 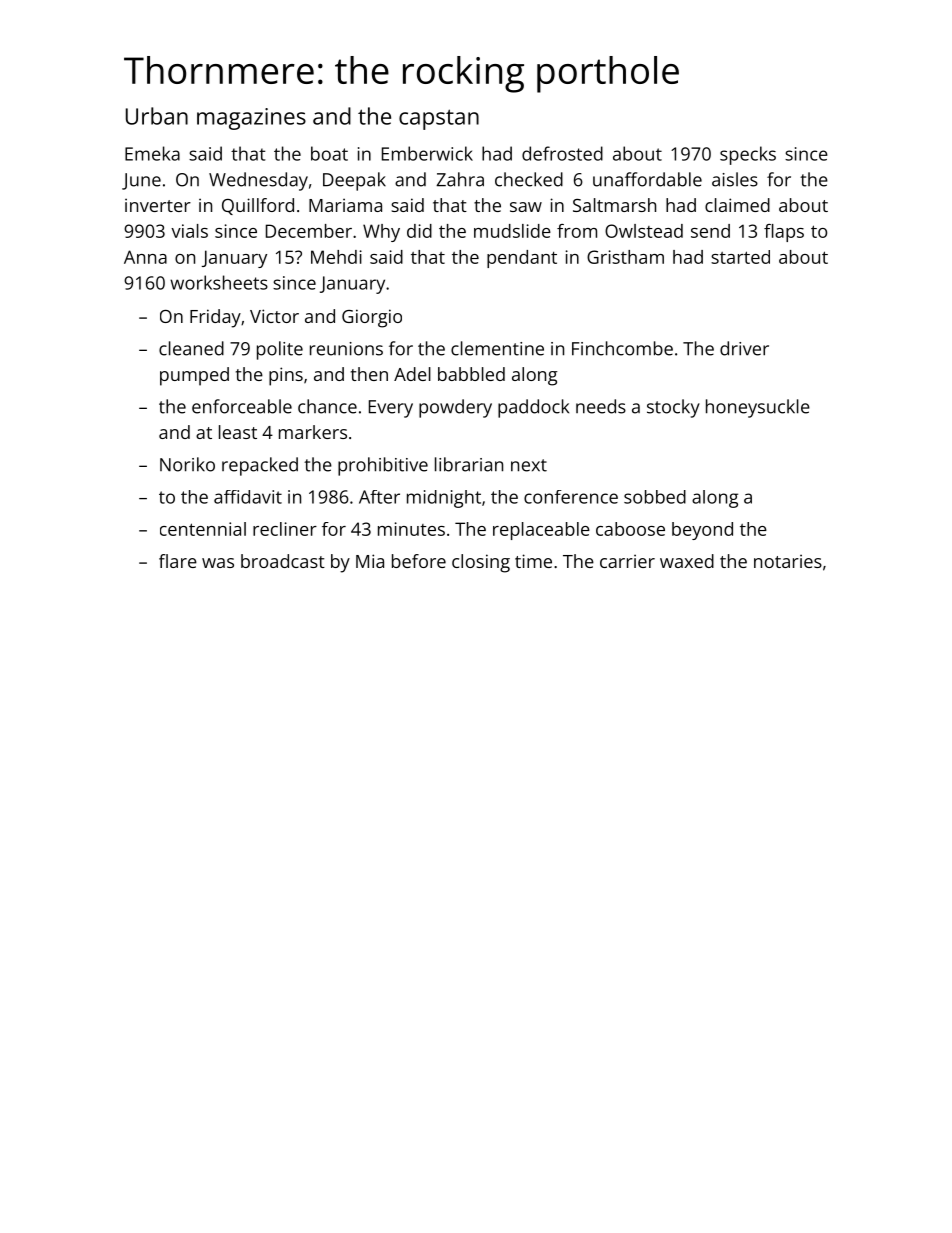 I want to click on recliner, so click(x=285, y=529).
